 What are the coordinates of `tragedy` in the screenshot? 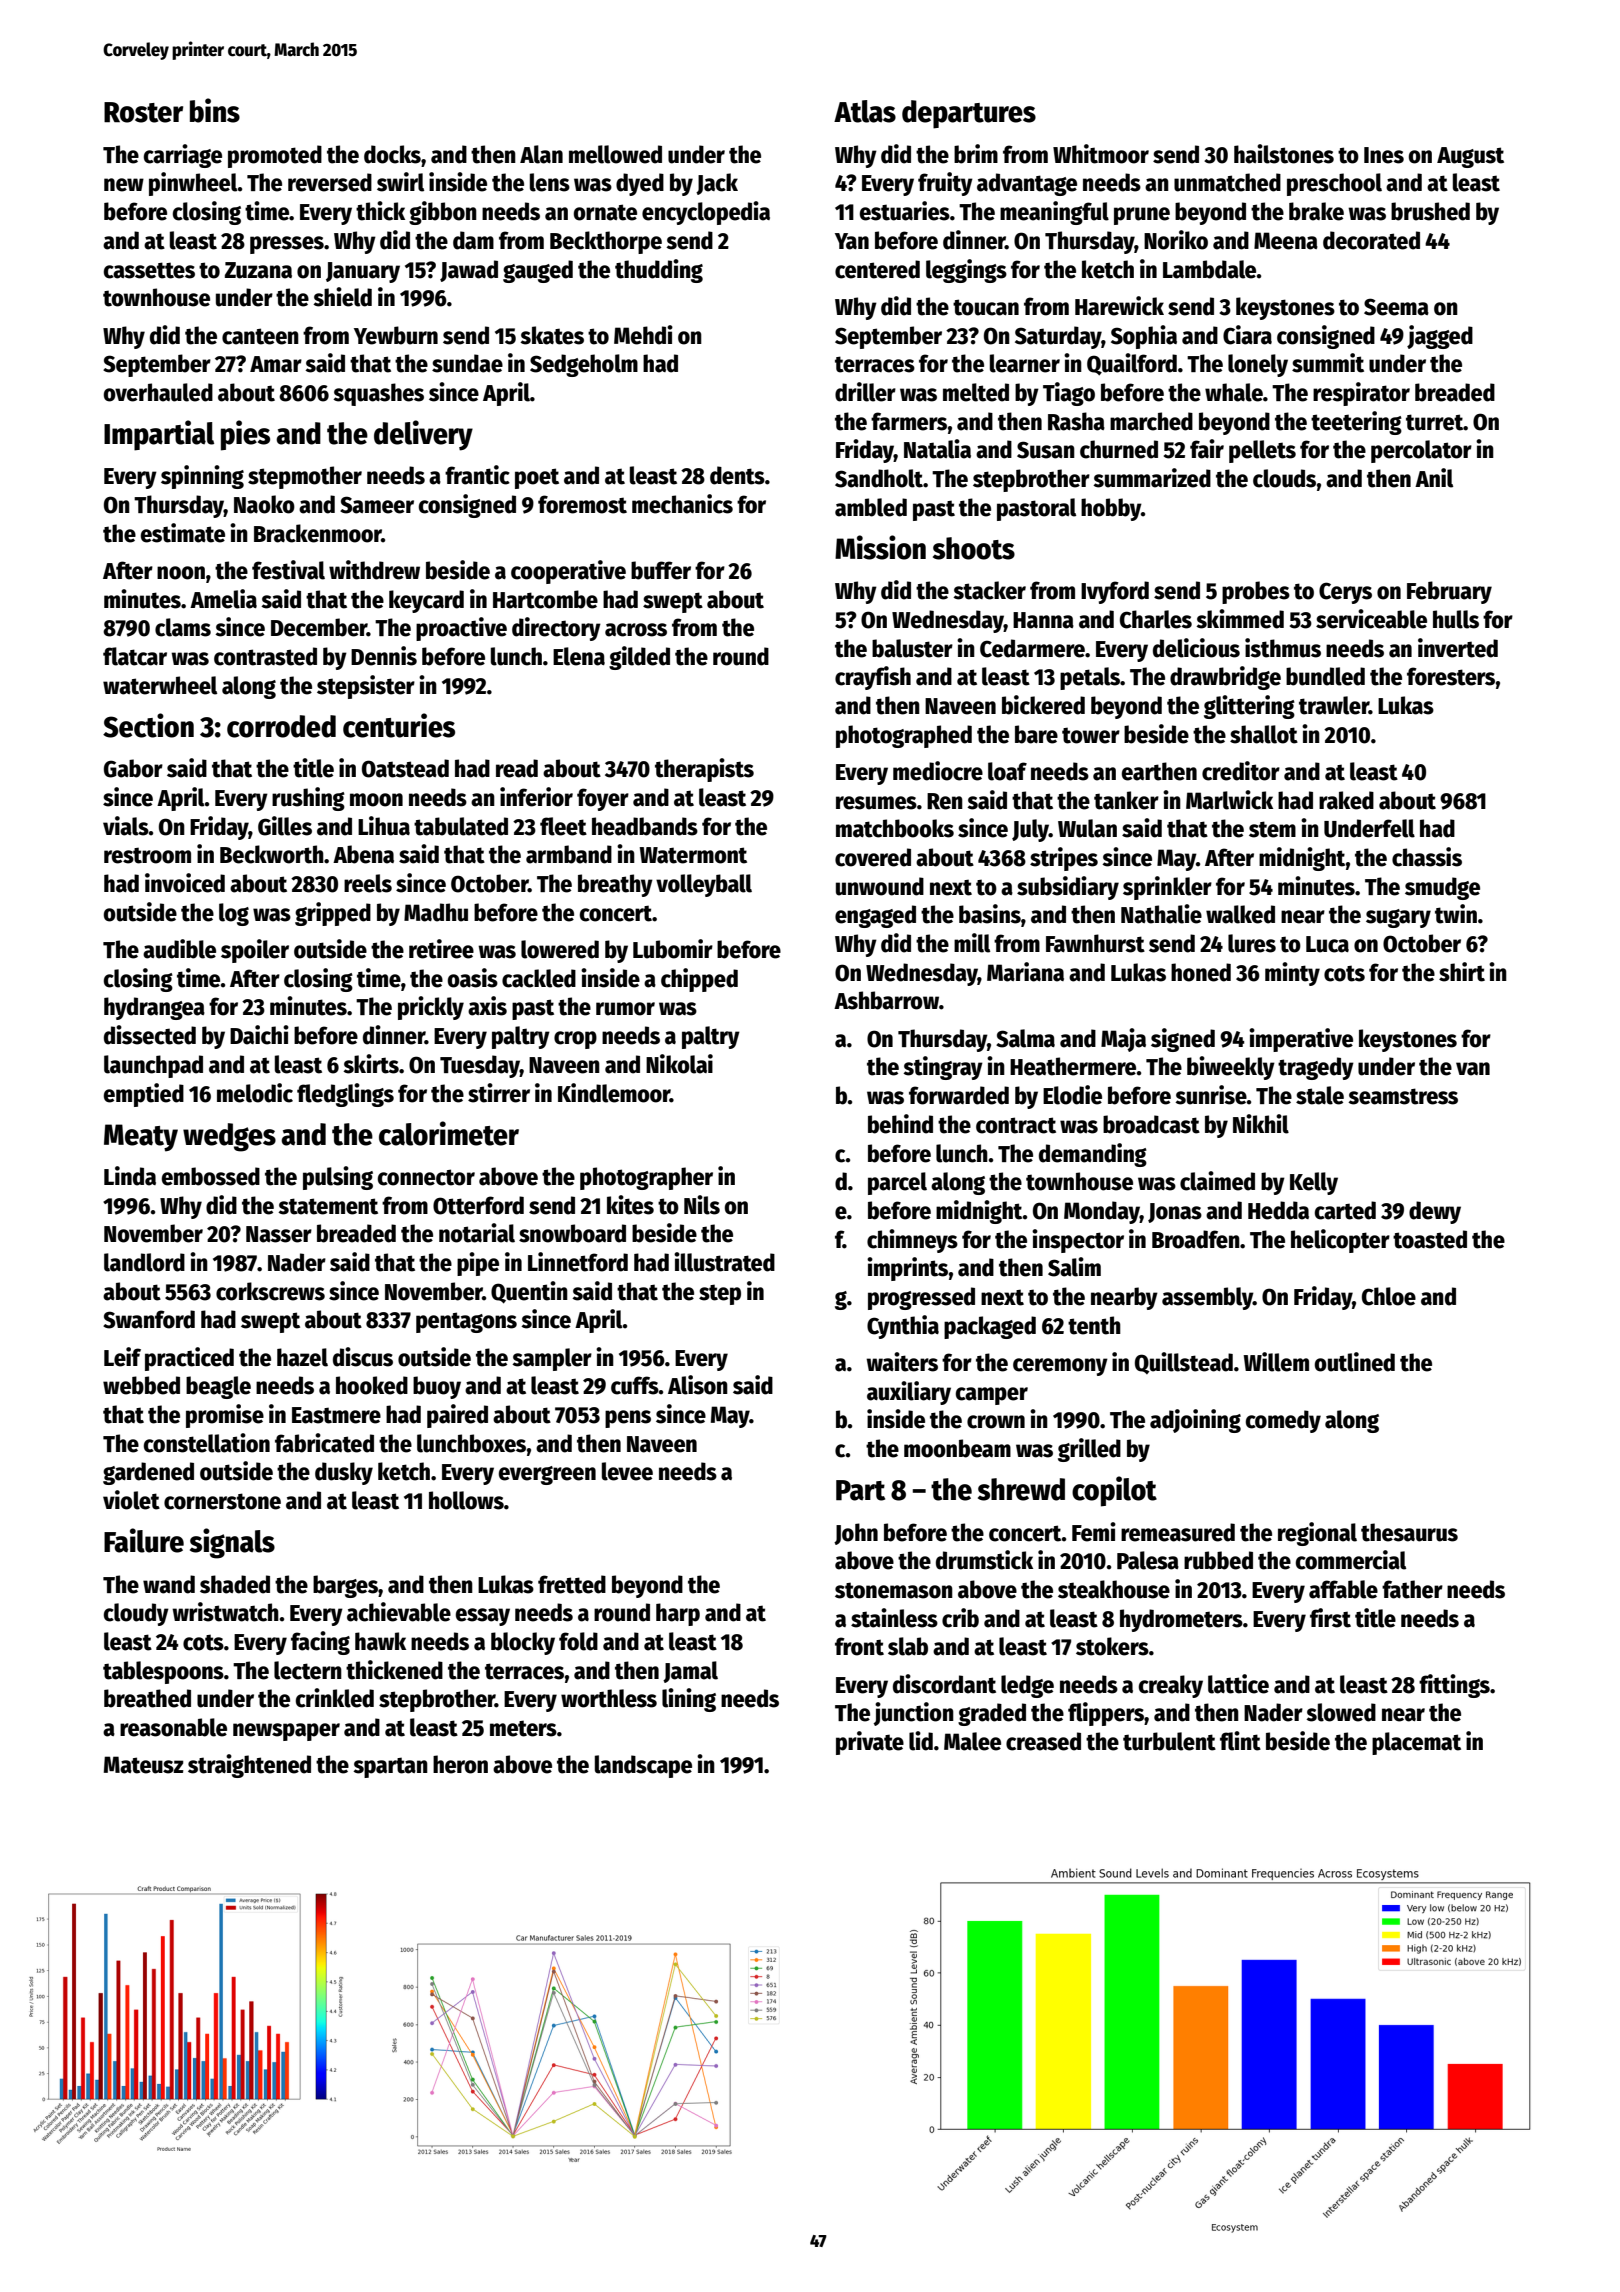 It's located at (1316, 1068).
